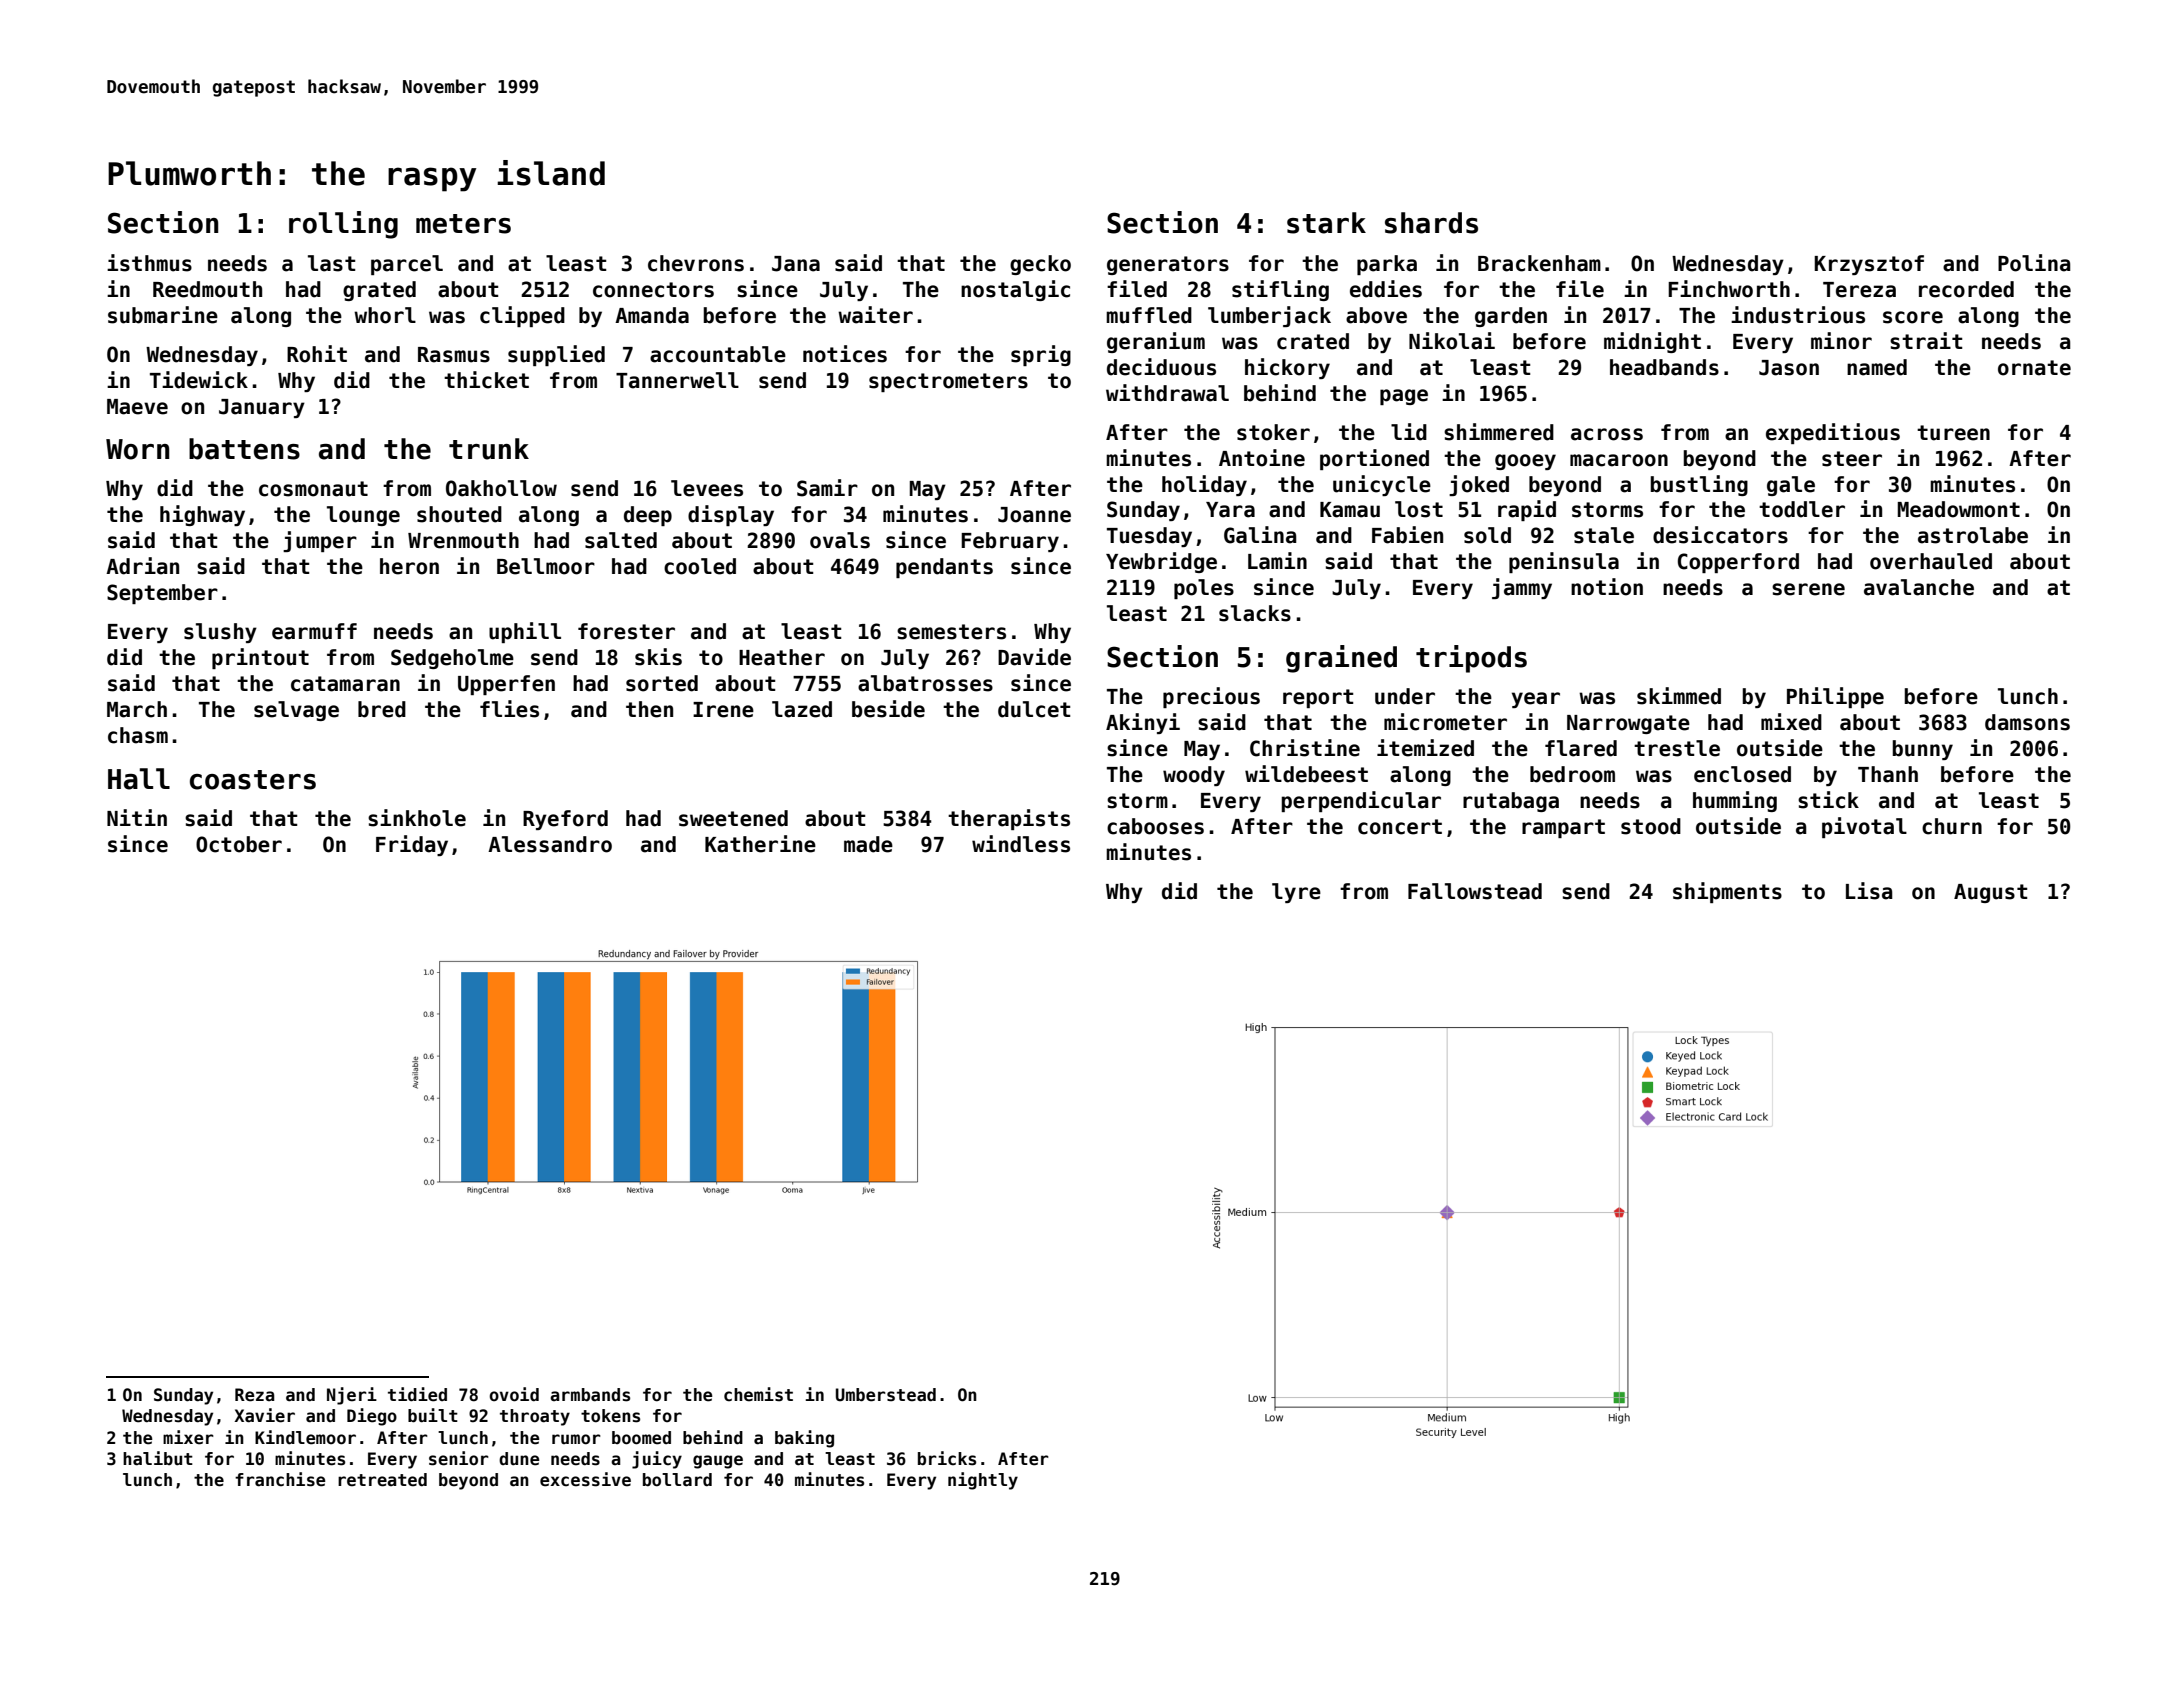 This image has width=2178, height=1683. Describe the element at coordinates (1296, 893) in the image. I see `lyre` at that location.
